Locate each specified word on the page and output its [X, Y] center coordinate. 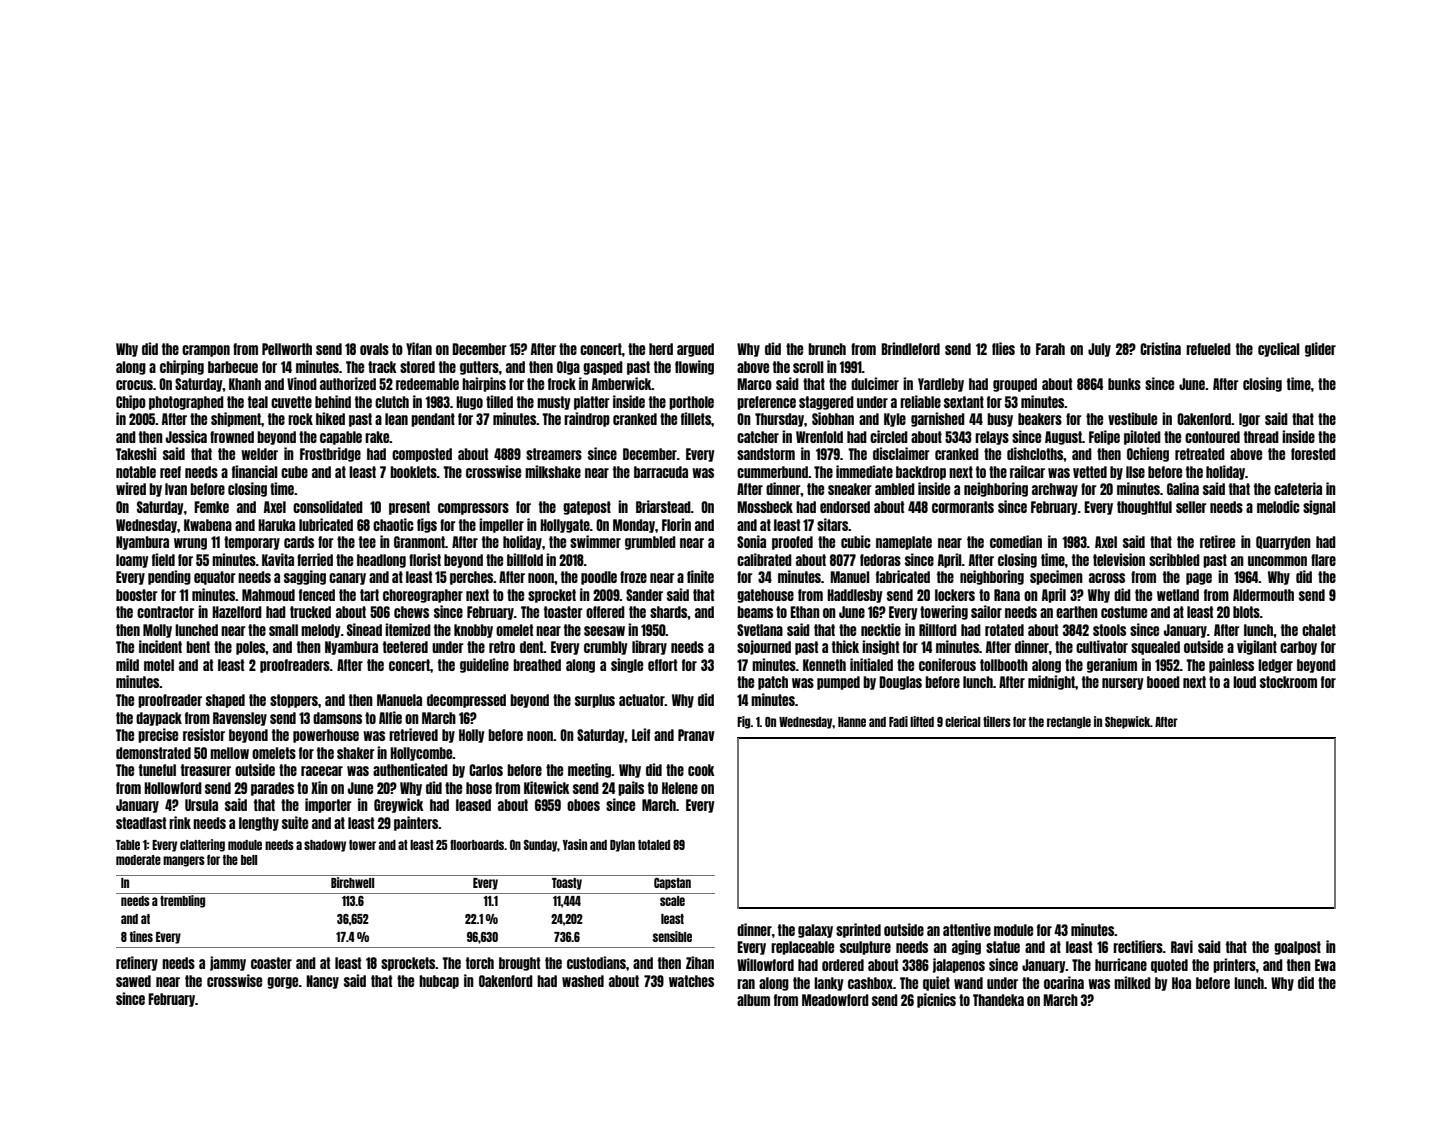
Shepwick [1127, 722]
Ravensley [240, 719]
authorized [348, 383]
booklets [413, 472]
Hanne [852, 722]
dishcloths [1035, 453]
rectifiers [1138, 946]
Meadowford [835, 1000]
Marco [754, 384]
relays [992, 438]
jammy [228, 963]
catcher [758, 437]
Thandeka [998, 1000]
